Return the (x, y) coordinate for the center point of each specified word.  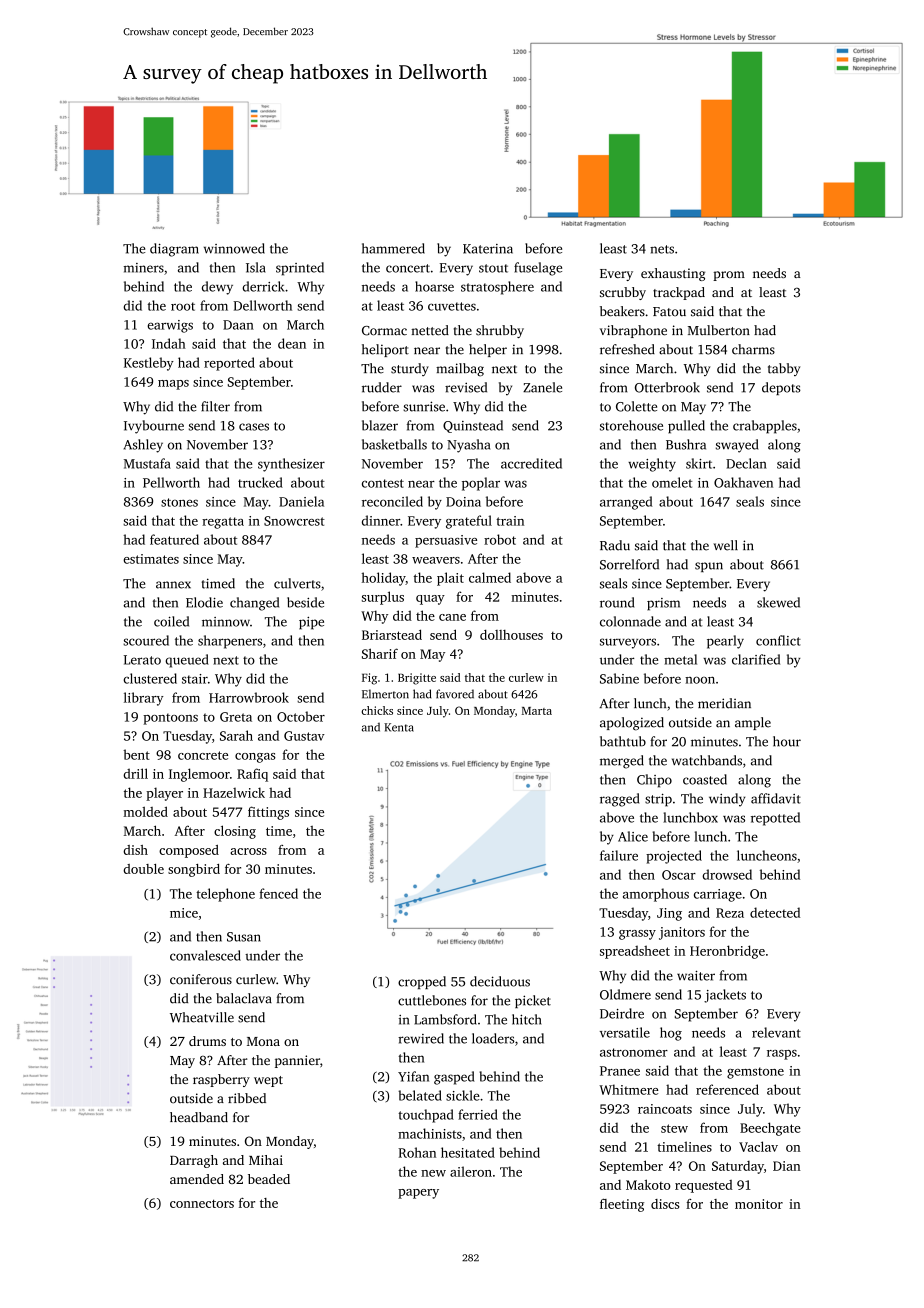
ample (753, 723)
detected (775, 912)
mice (184, 913)
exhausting (673, 274)
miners (144, 268)
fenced (279, 893)
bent (136, 754)
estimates (151, 559)
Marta (537, 711)
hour (787, 741)
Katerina (488, 249)
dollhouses (511, 634)
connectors (202, 1203)
